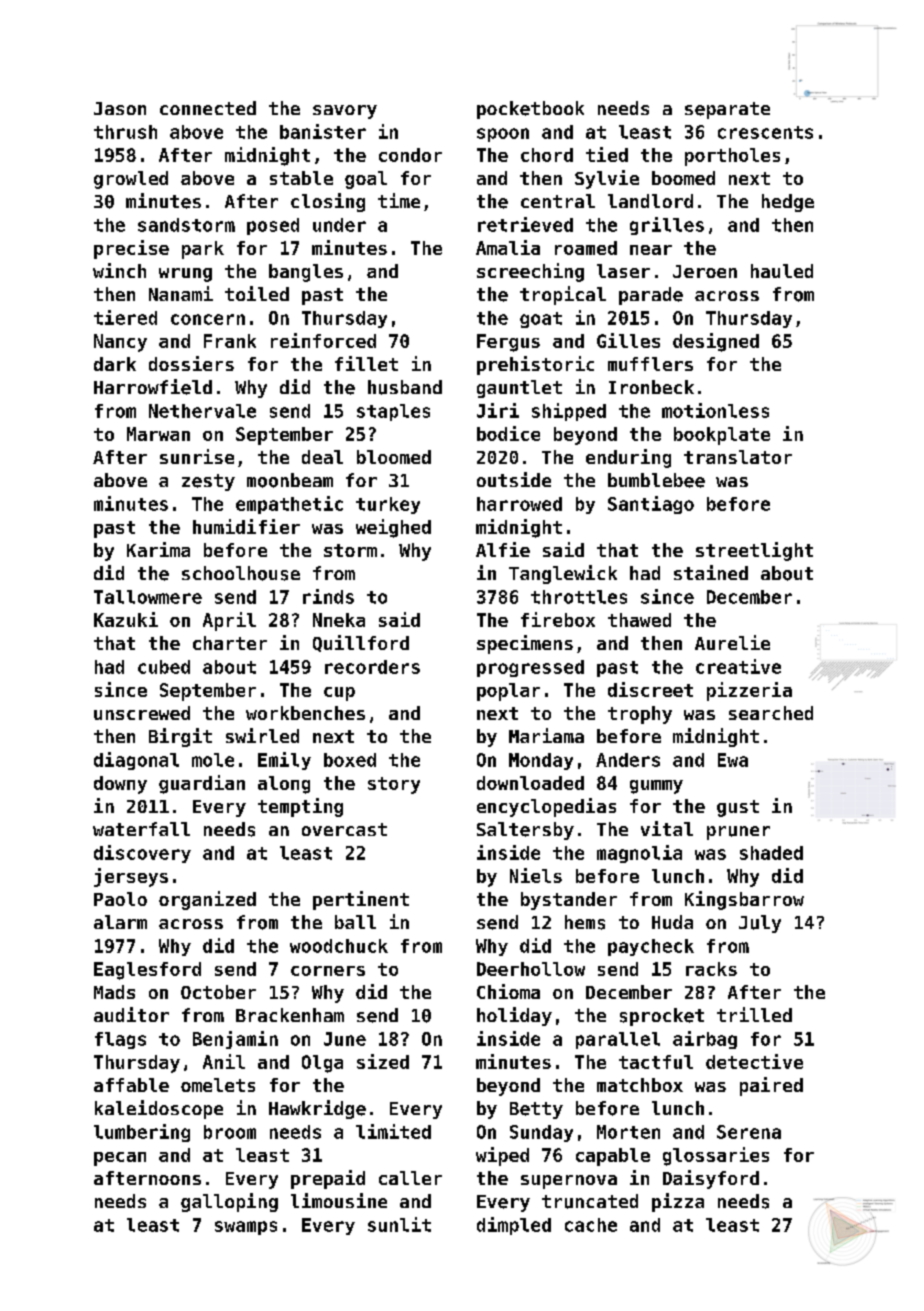 This screenshot has width=924, height=1311. I want to click on Nancy, so click(120, 343).
